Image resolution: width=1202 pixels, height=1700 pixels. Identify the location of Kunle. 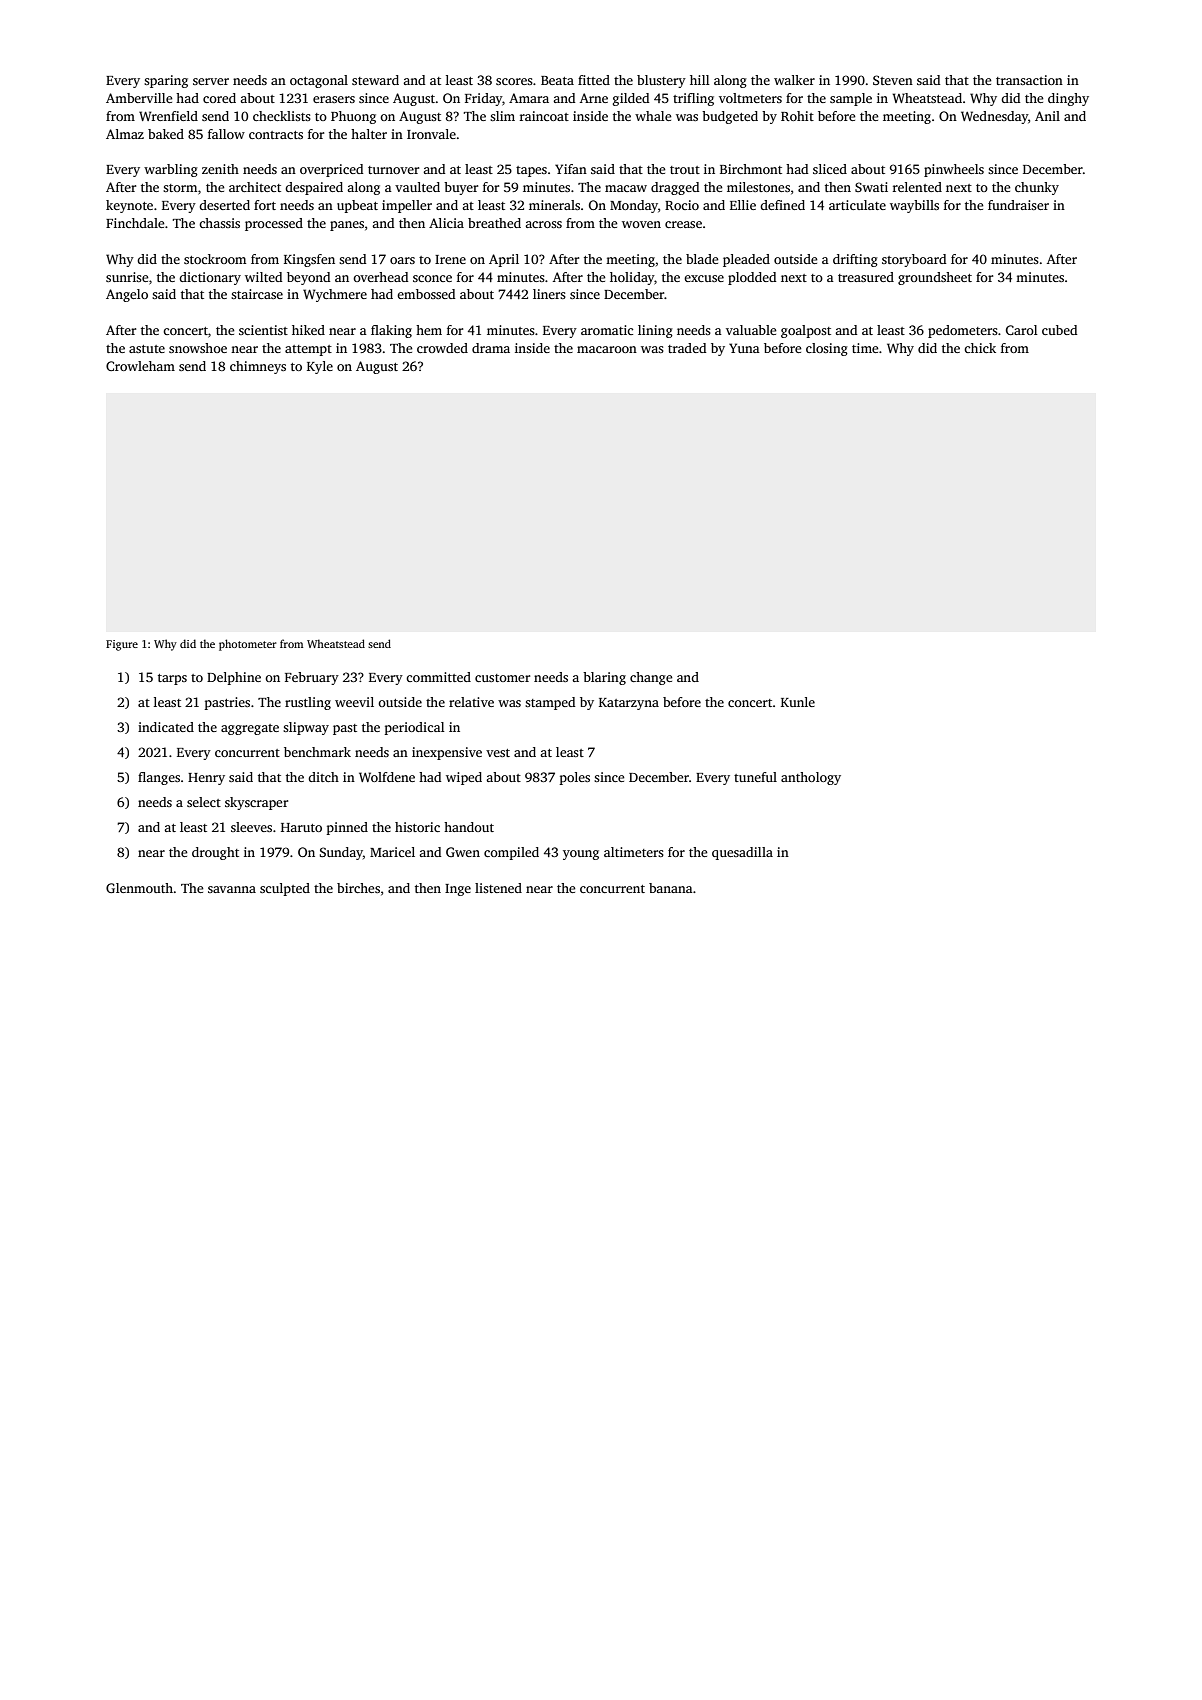
(798, 702).
